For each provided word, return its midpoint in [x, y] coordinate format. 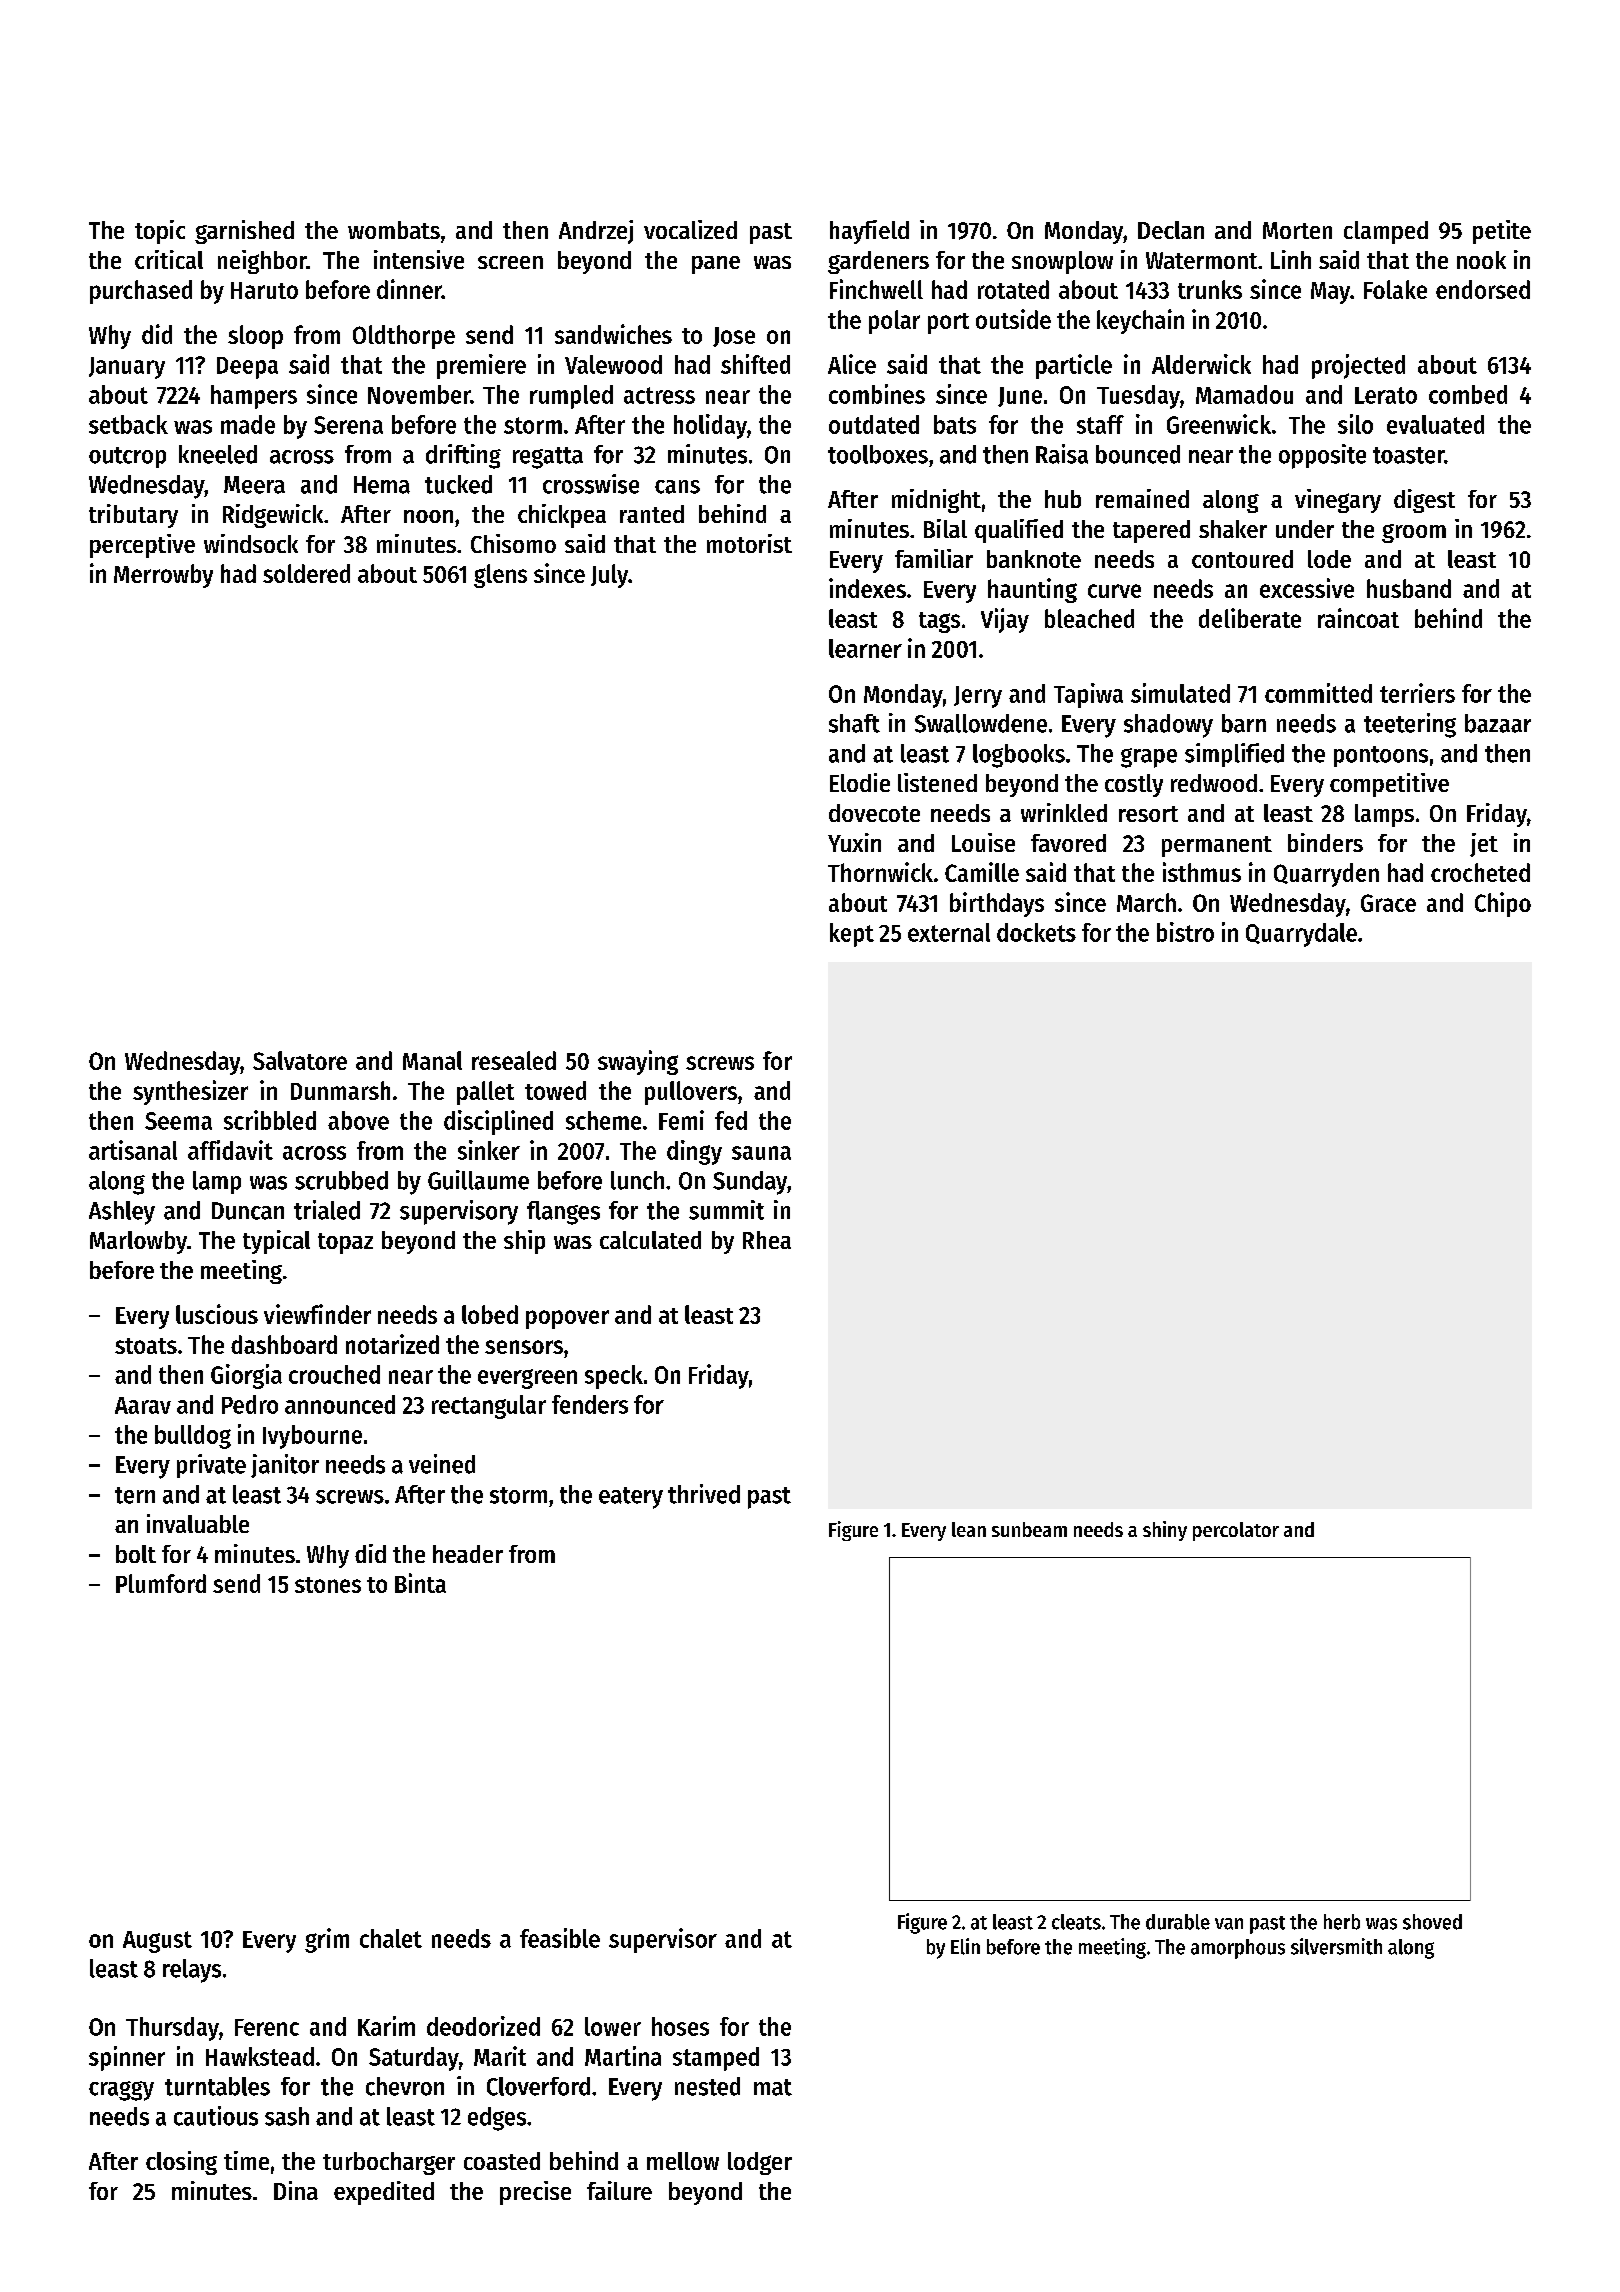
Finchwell [876, 289]
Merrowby [163, 576]
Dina [296, 2190]
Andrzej [596, 232]
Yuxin [854, 842]
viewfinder [317, 1314]
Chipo [1503, 904]
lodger [760, 2163]
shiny [1165, 1531]
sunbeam [1029, 1529]
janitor [285, 1466]
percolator [1236, 1531]
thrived [704, 1494]
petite [1502, 232]
